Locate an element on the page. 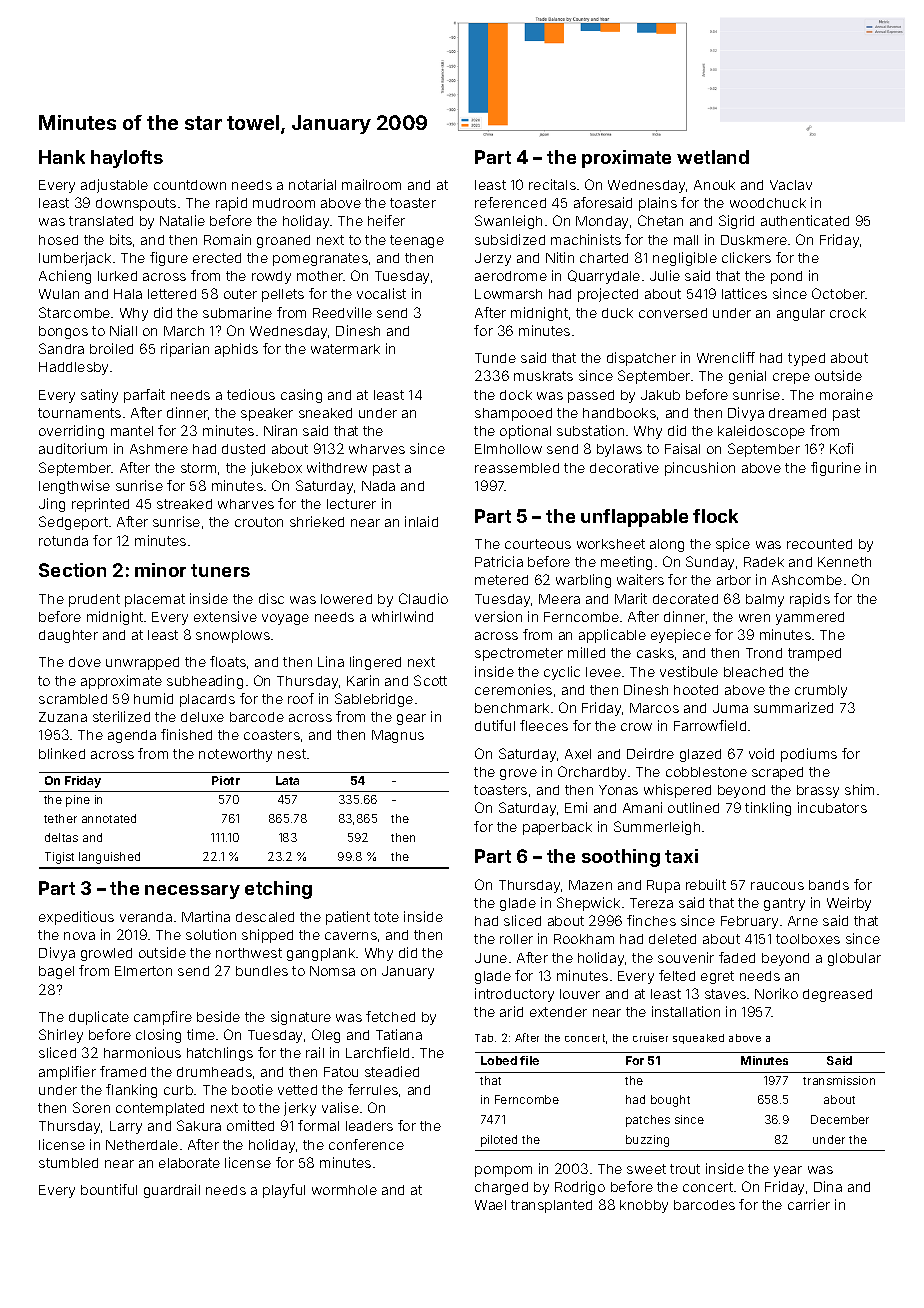  typed is located at coordinates (806, 359).
